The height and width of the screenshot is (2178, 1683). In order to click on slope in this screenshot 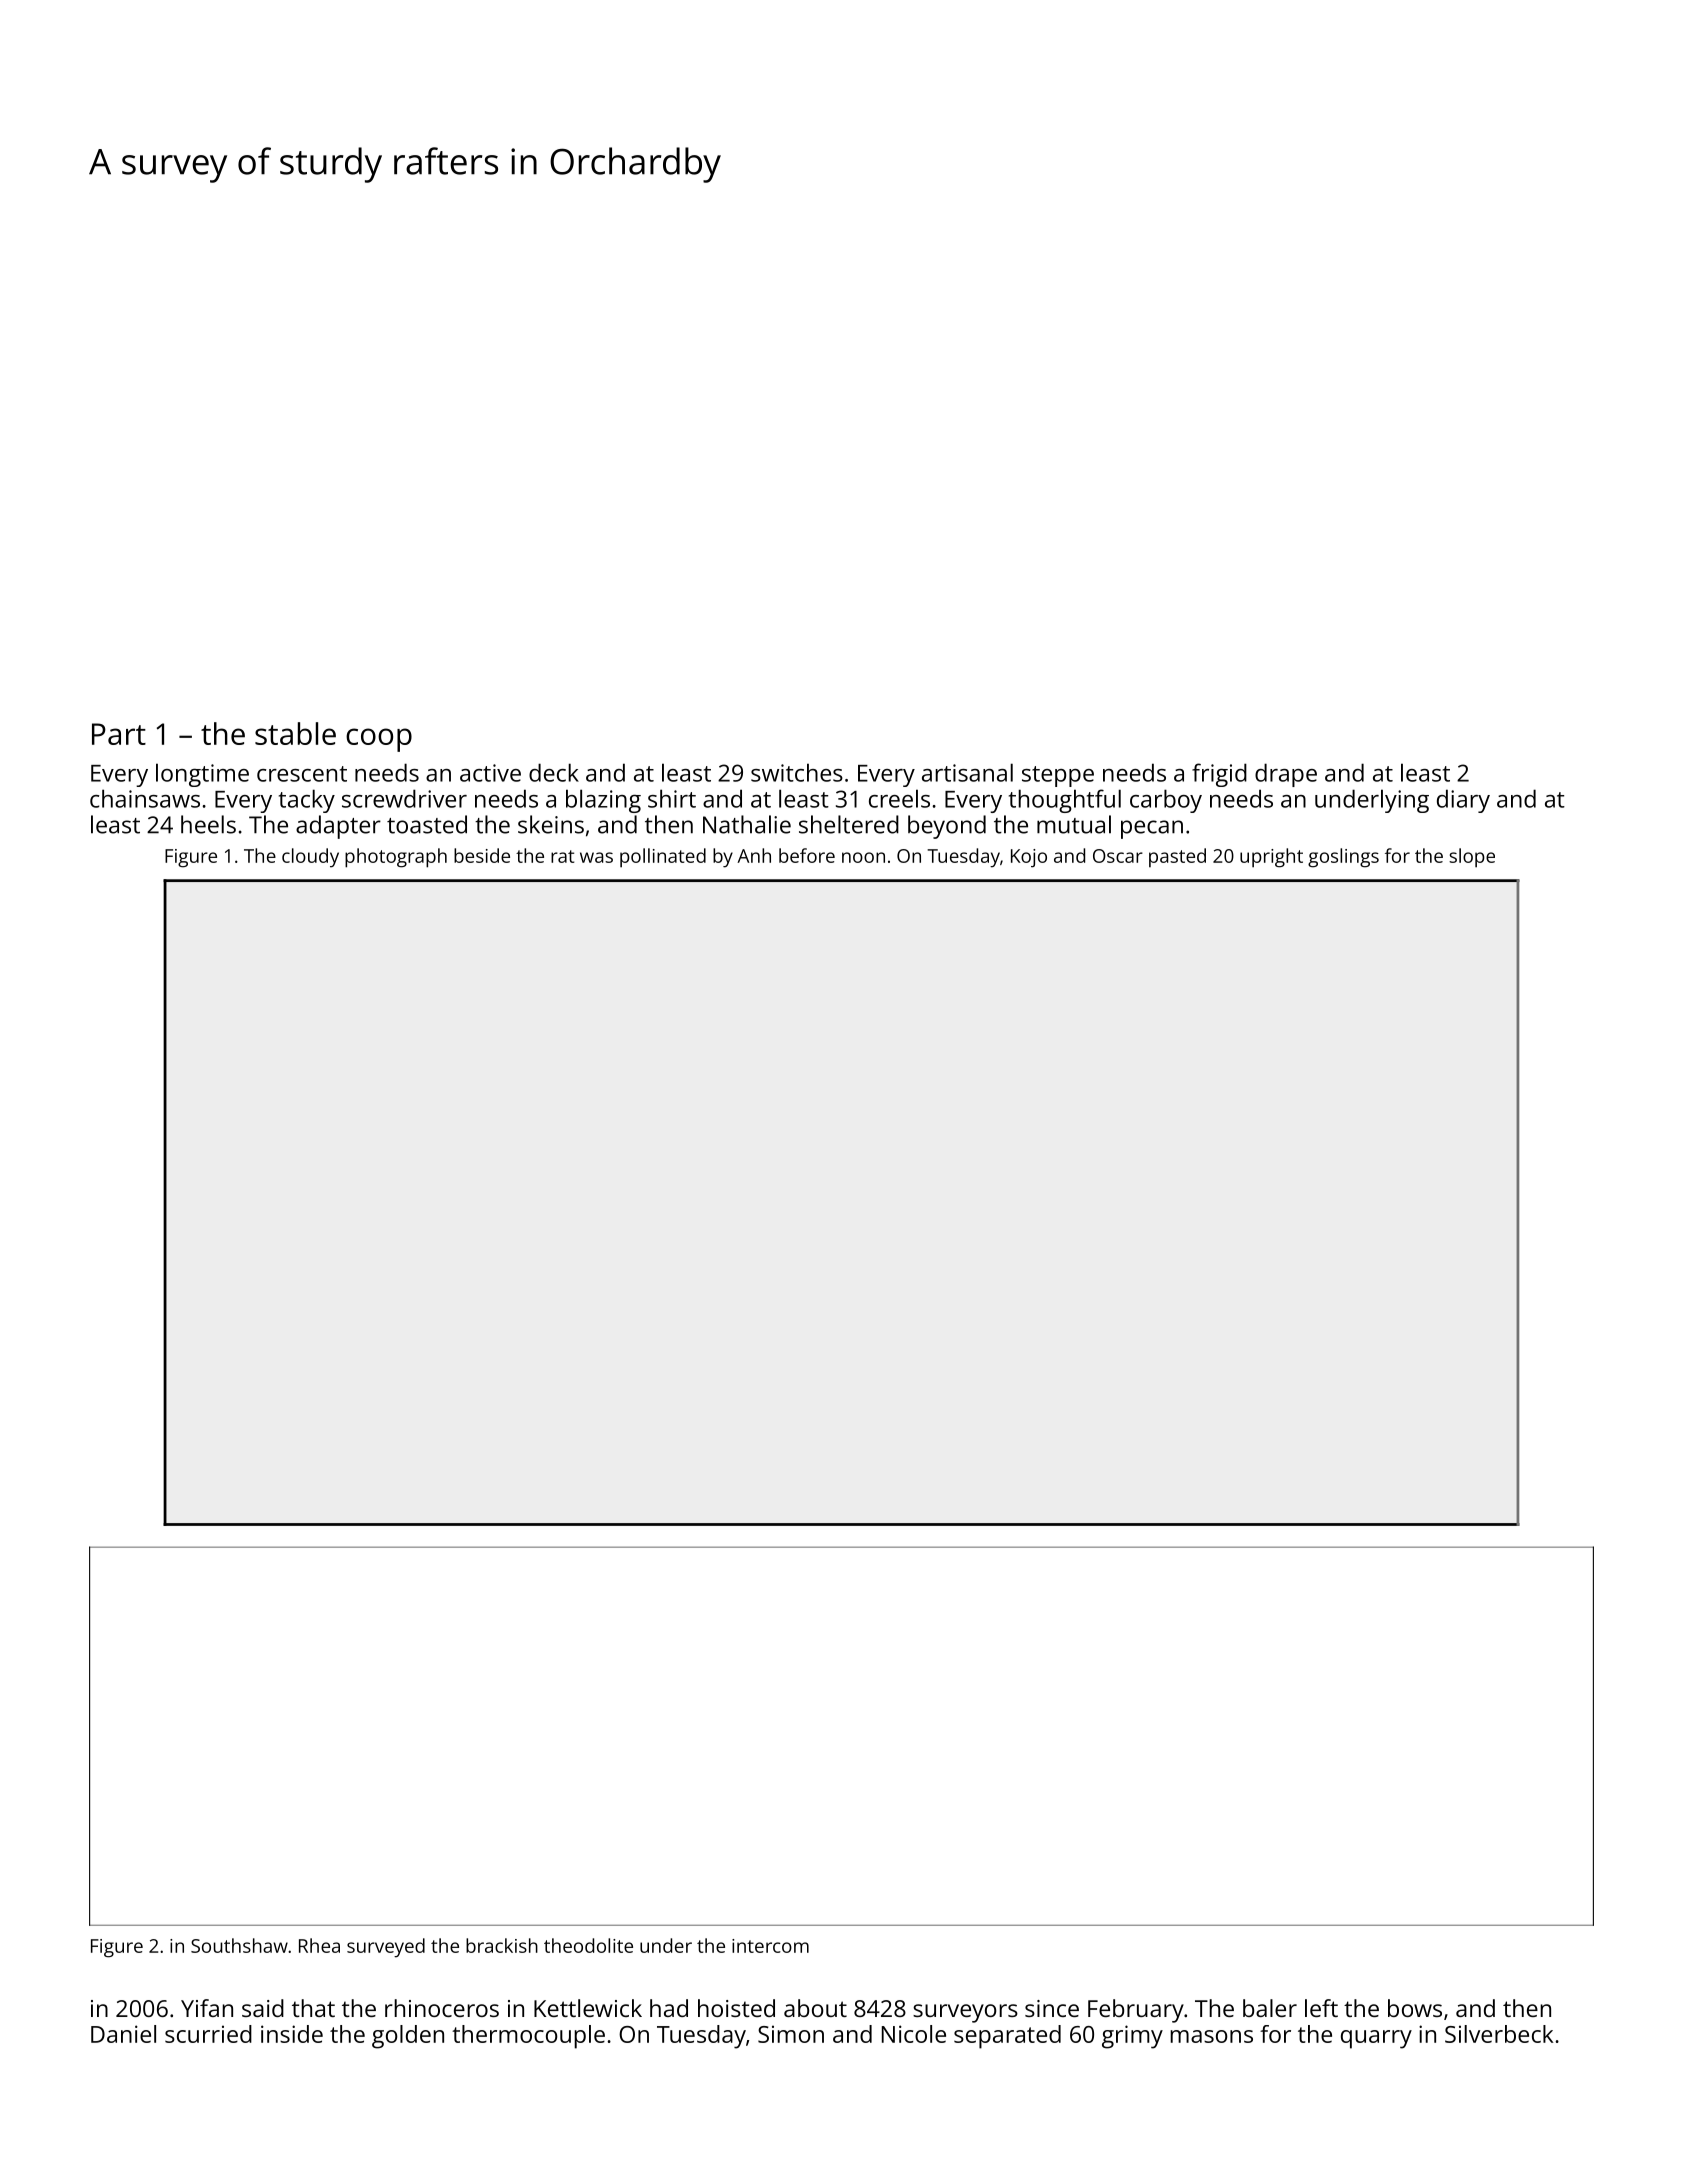, I will do `click(1472, 858)`.
